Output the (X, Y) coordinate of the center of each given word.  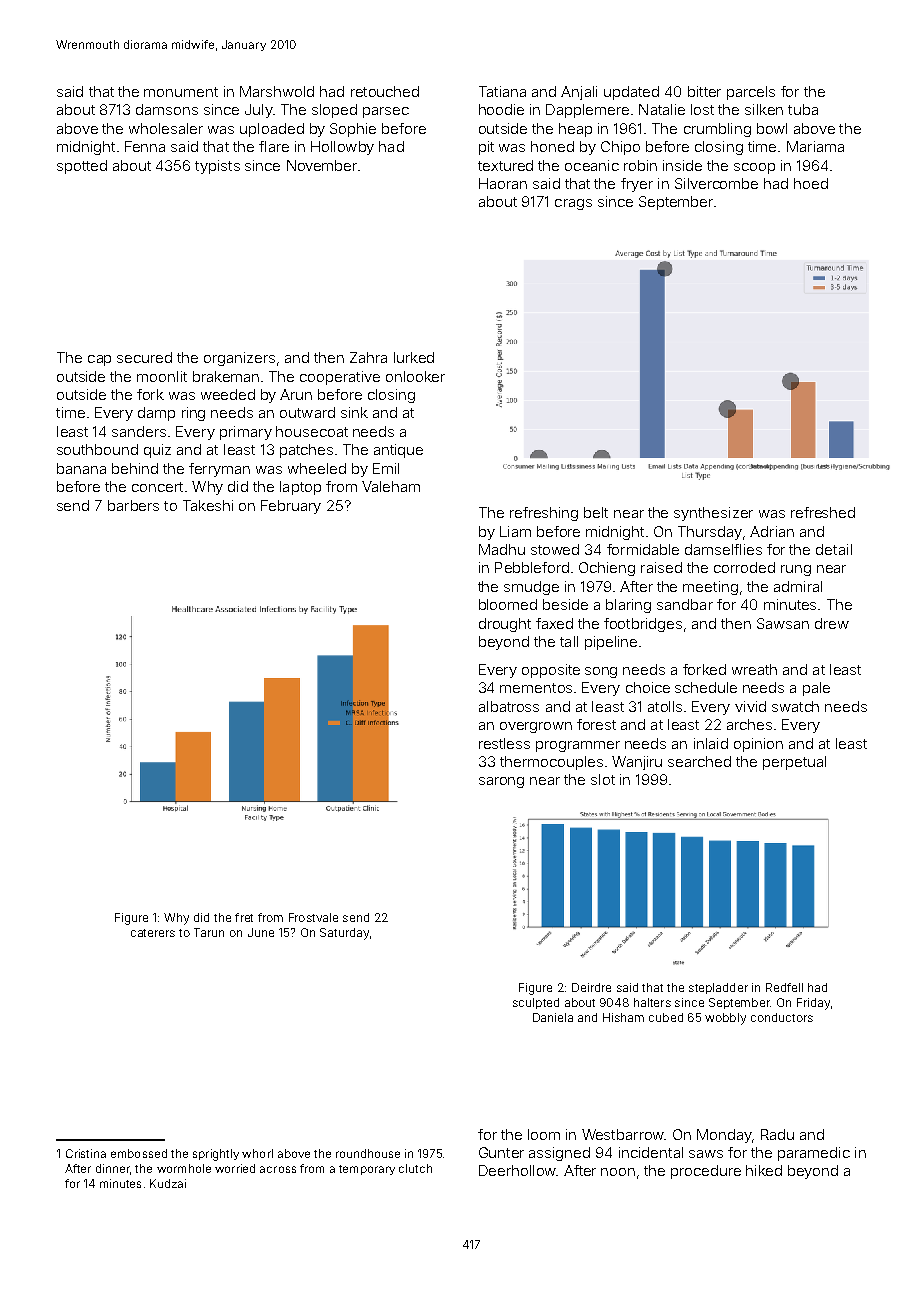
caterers (153, 933)
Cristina (86, 1153)
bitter (704, 91)
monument (181, 92)
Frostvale (313, 917)
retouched (385, 91)
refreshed (823, 512)
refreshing (544, 514)
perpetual (794, 763)
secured (144, 357)
